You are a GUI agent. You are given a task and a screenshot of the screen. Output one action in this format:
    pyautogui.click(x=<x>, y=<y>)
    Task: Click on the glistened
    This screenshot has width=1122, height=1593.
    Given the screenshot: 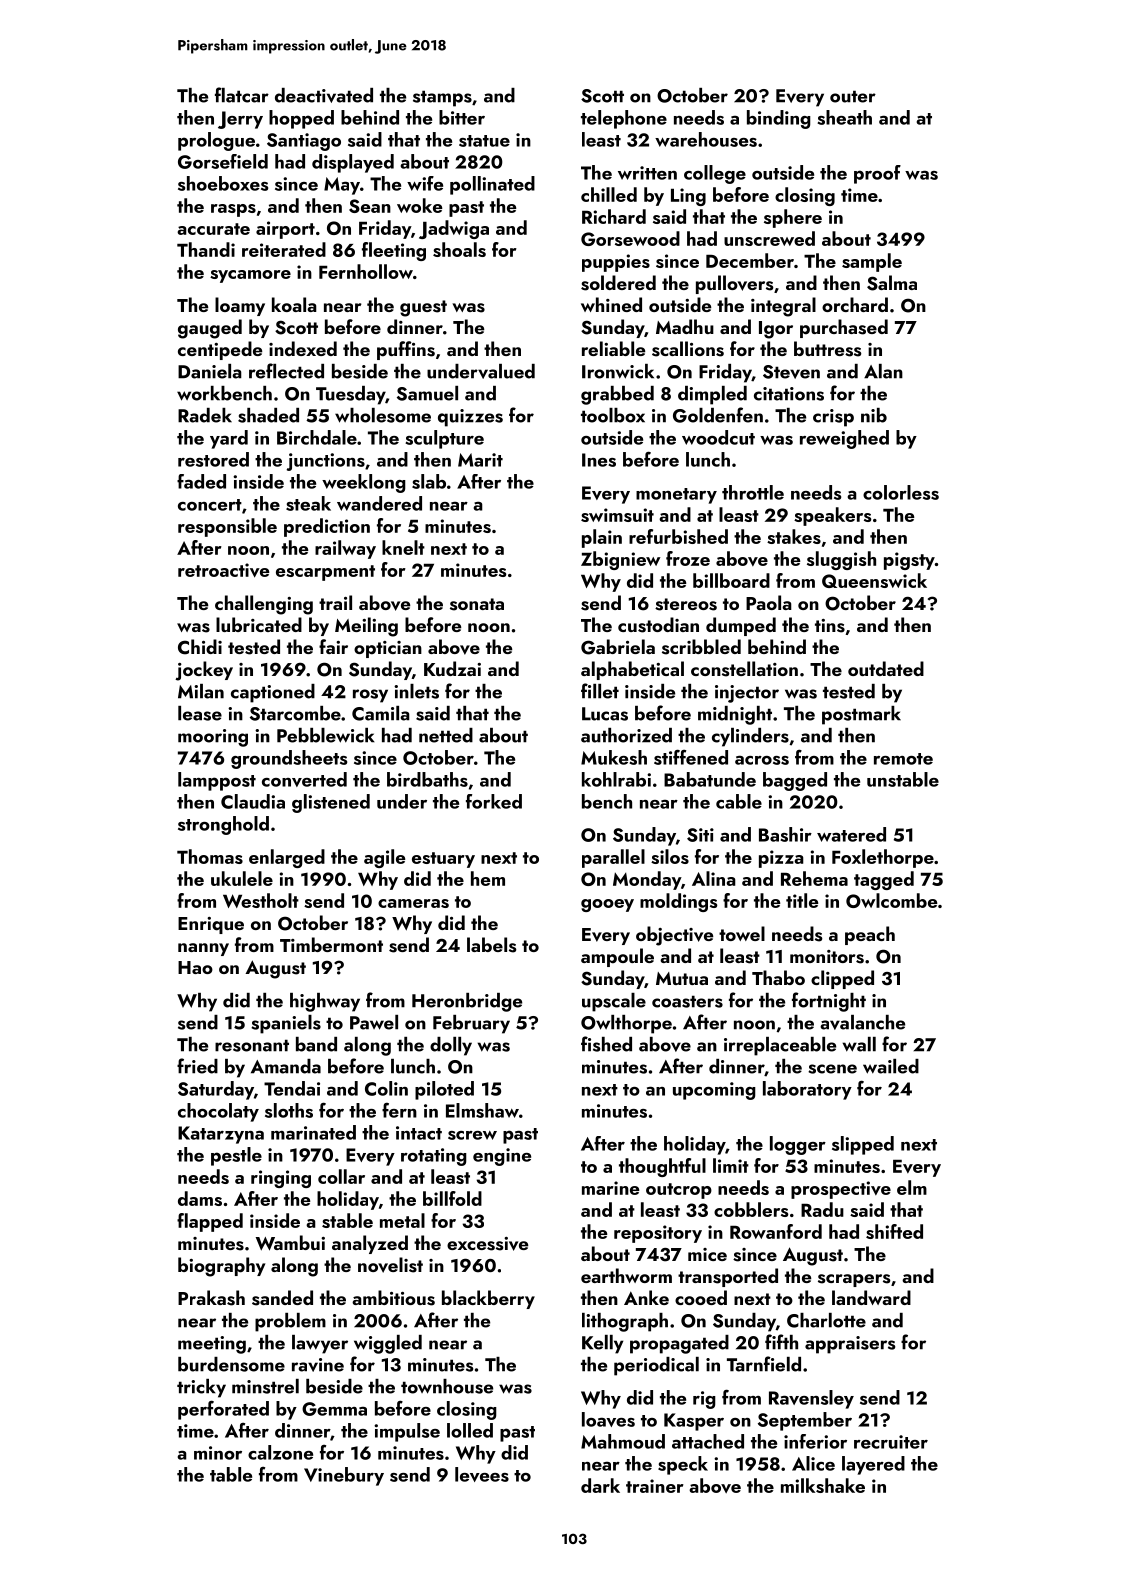 What is the action you would take?
    pyautogui.click(x=331, y=803)
